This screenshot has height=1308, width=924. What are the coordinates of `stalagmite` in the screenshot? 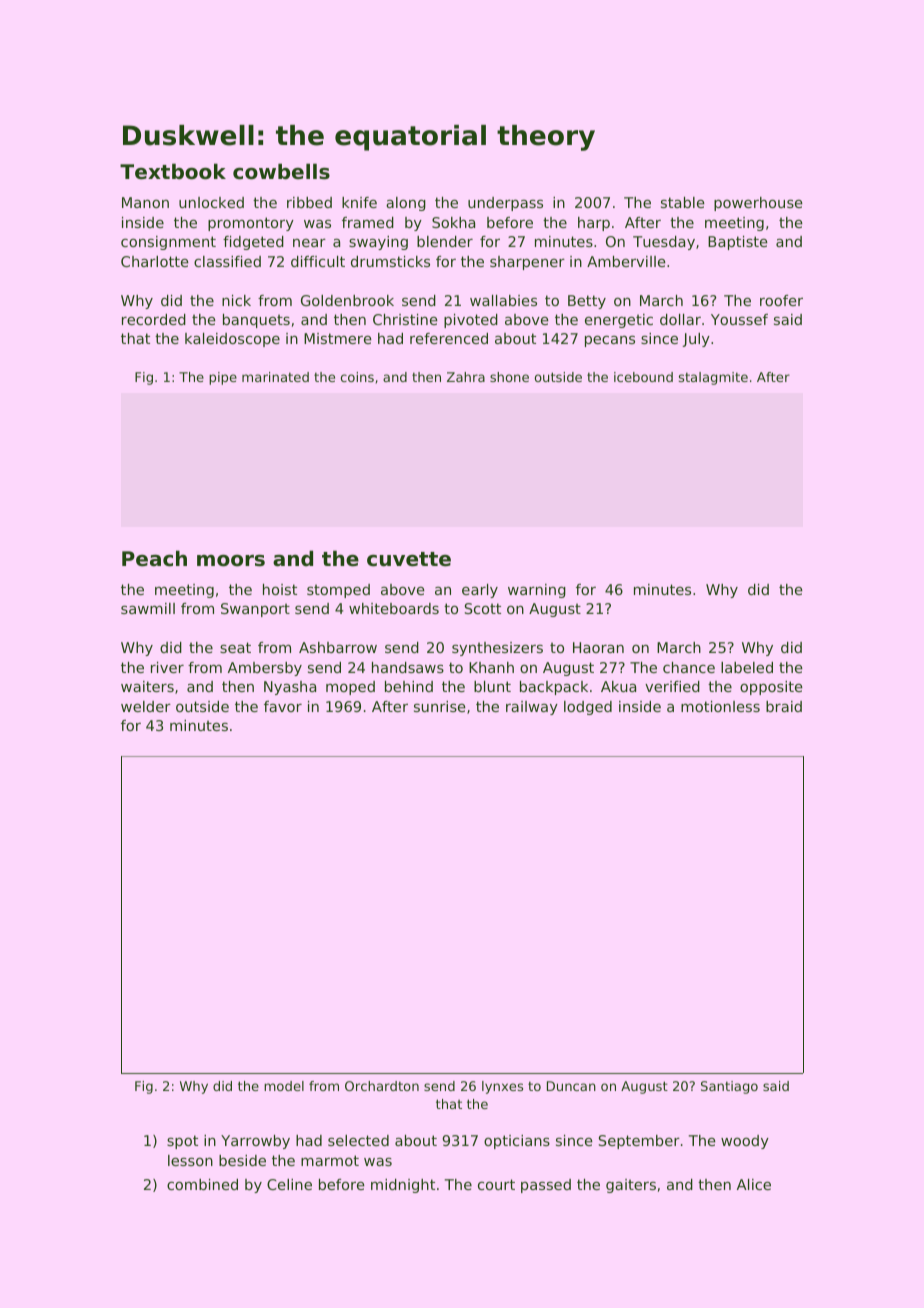 It's located at (713, 378).
